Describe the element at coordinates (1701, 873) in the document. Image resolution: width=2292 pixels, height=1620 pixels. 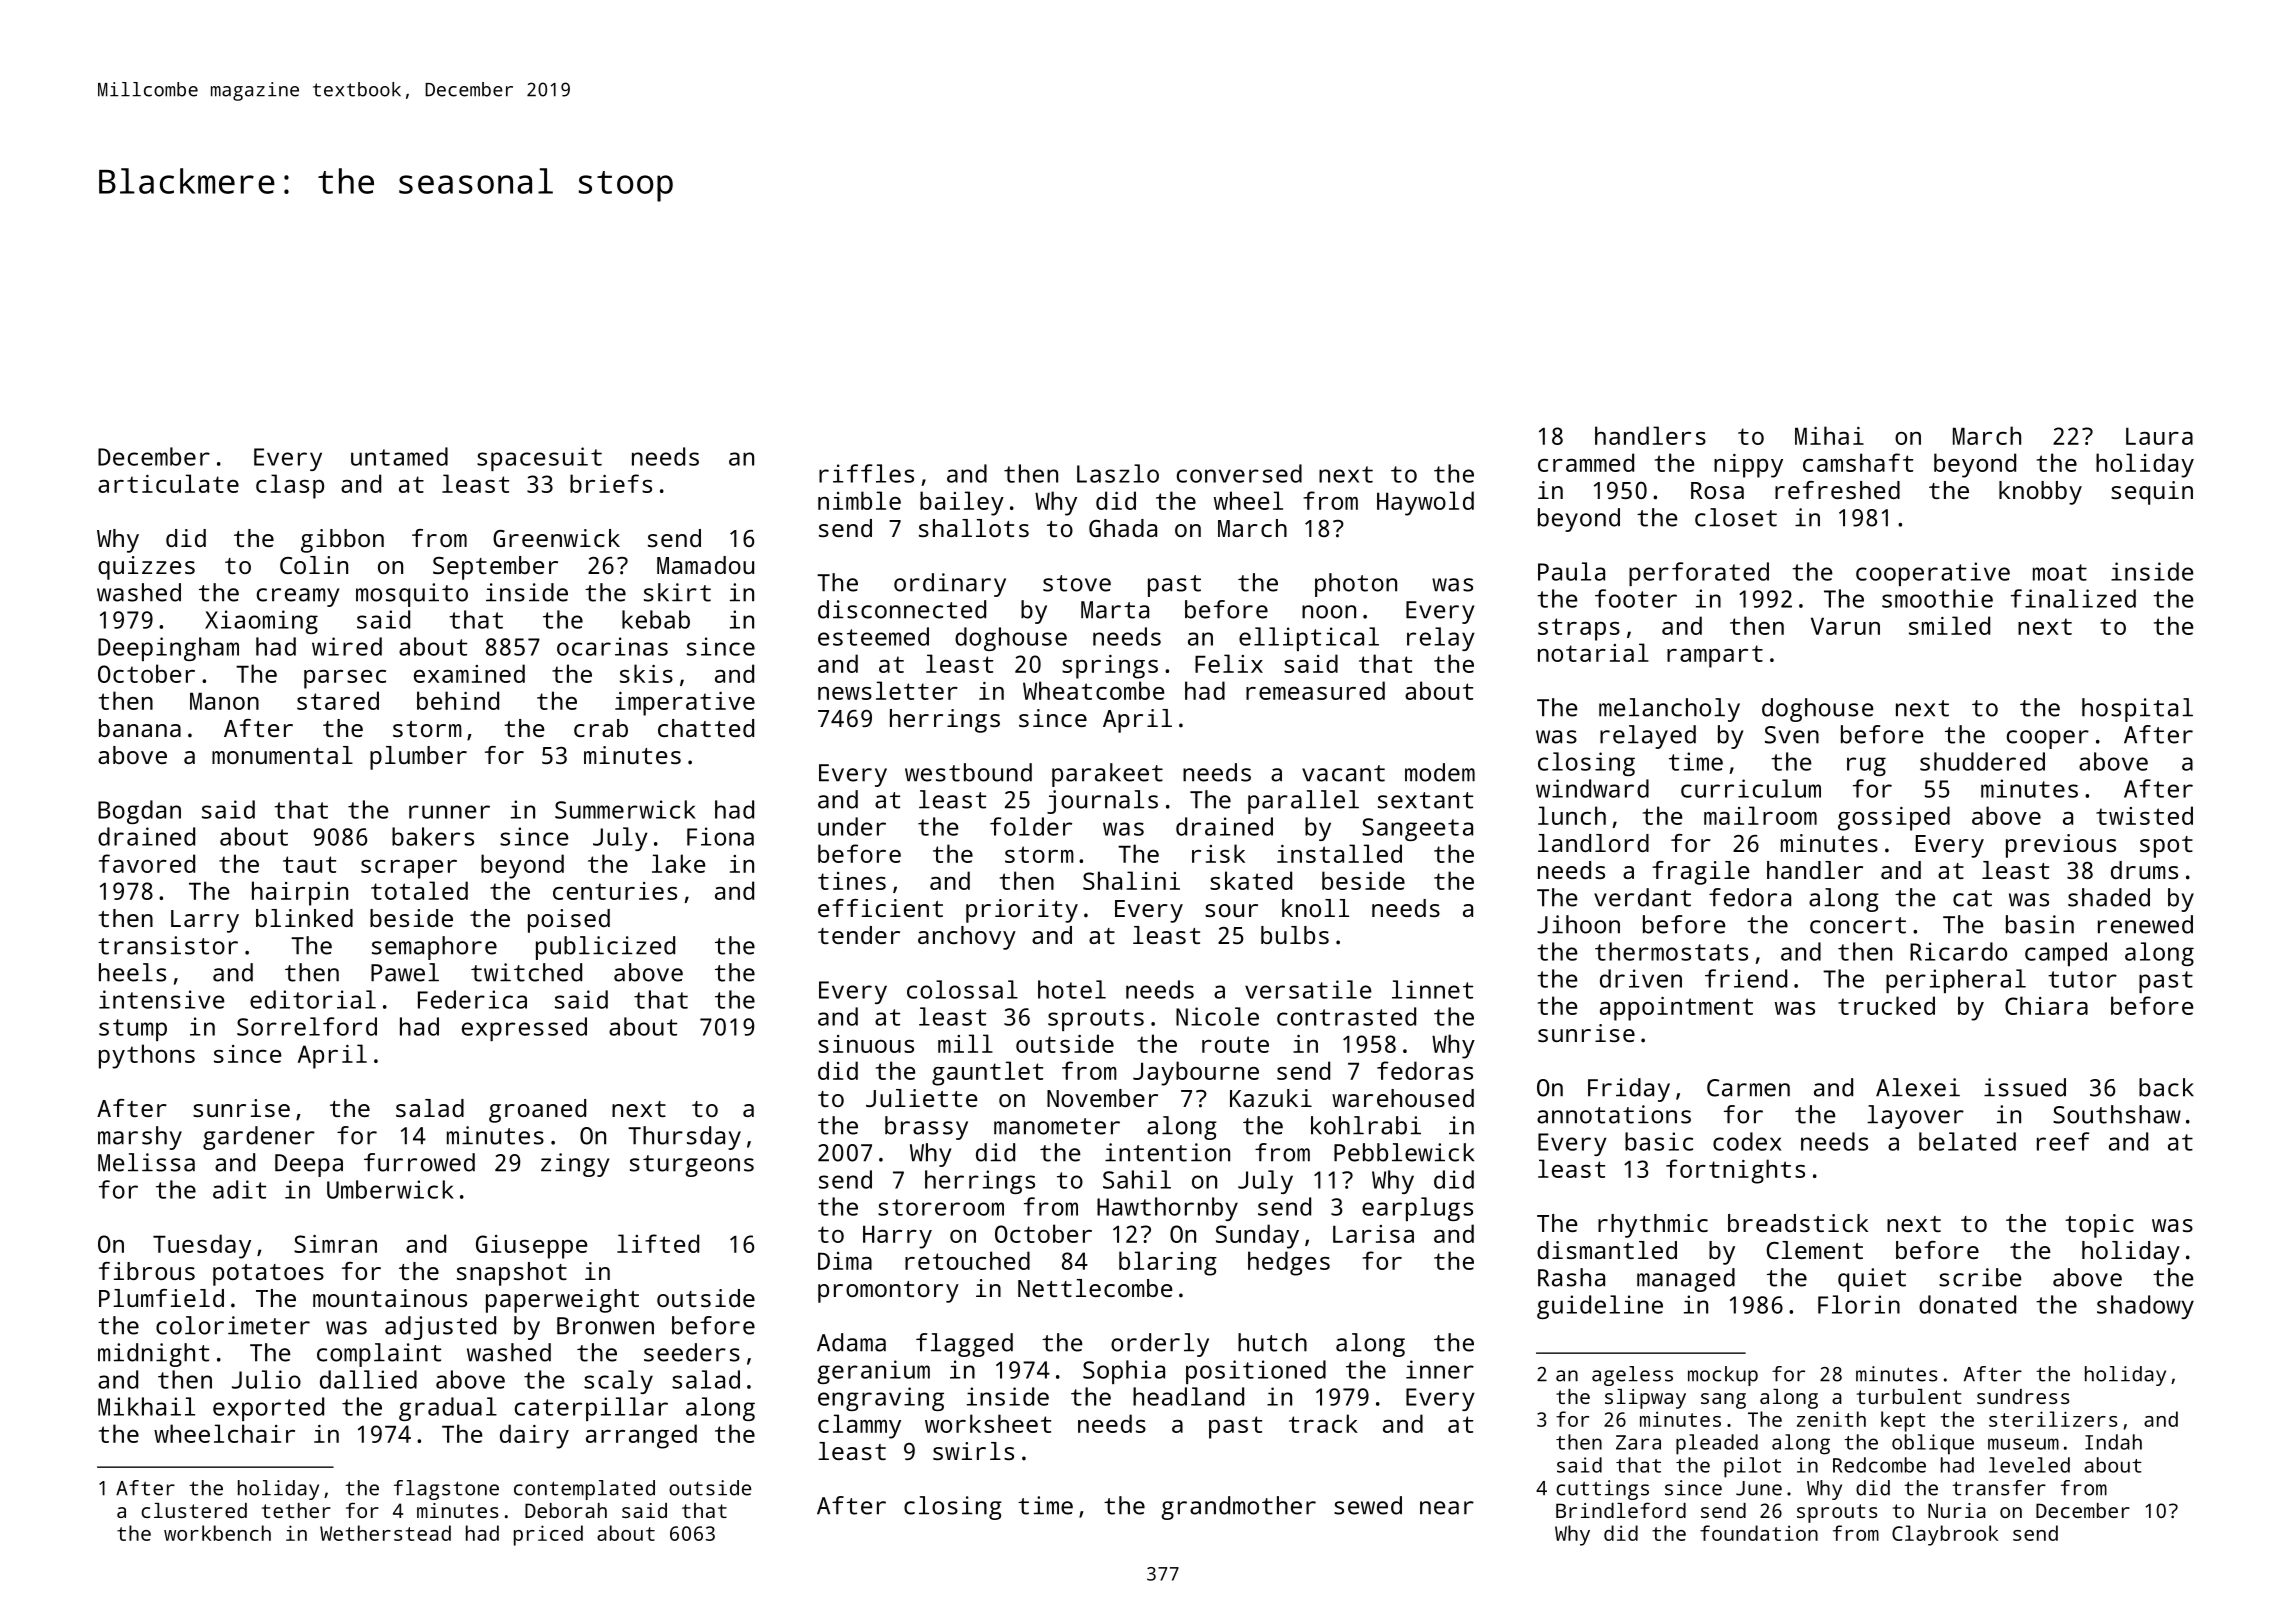
I see `fragile` at that location.
